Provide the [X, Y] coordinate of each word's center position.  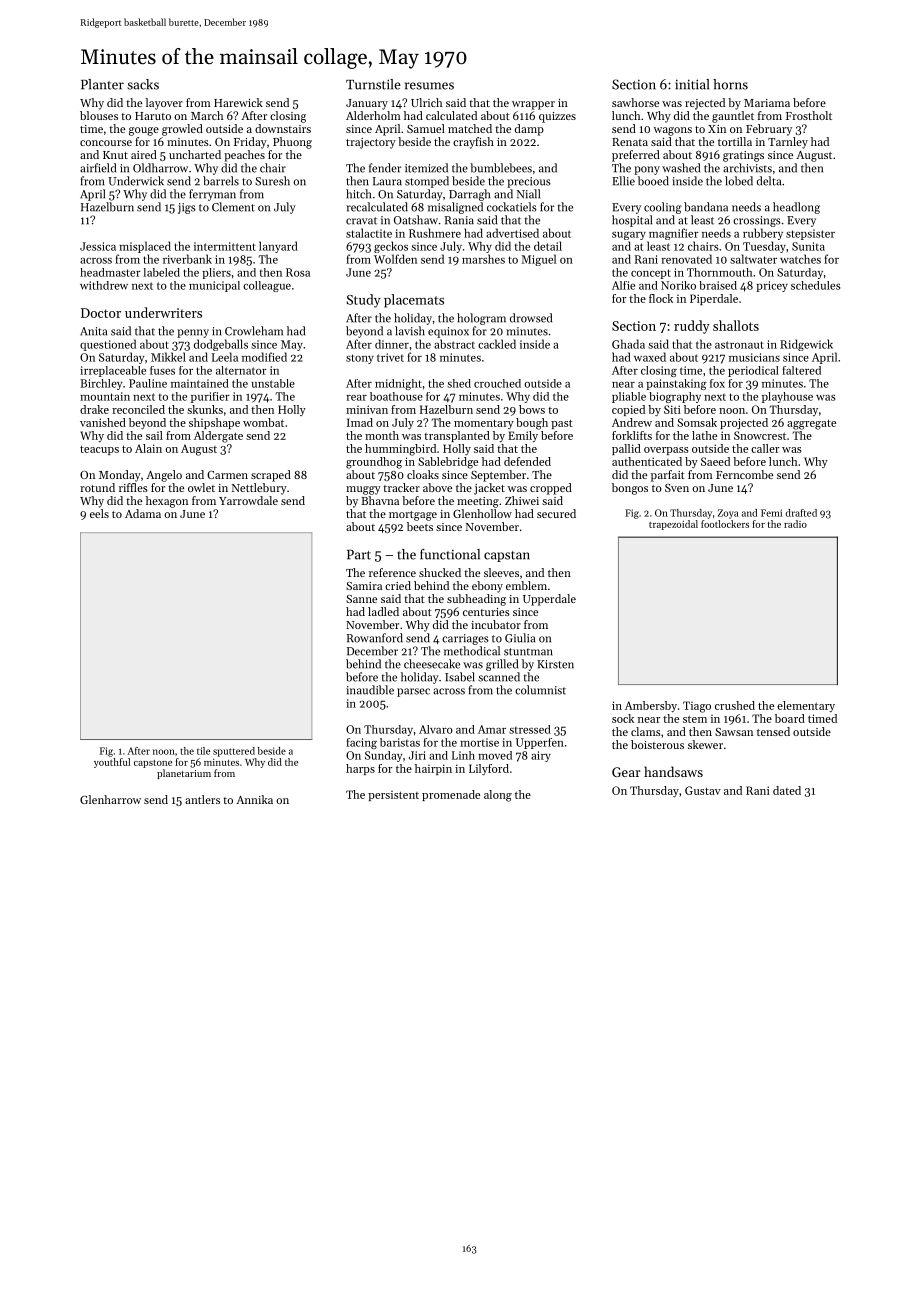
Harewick [238, 102]
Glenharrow [110, 799]
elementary [806, 707]
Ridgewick [806, 345]
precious [529, 182]
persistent [393, 796]
